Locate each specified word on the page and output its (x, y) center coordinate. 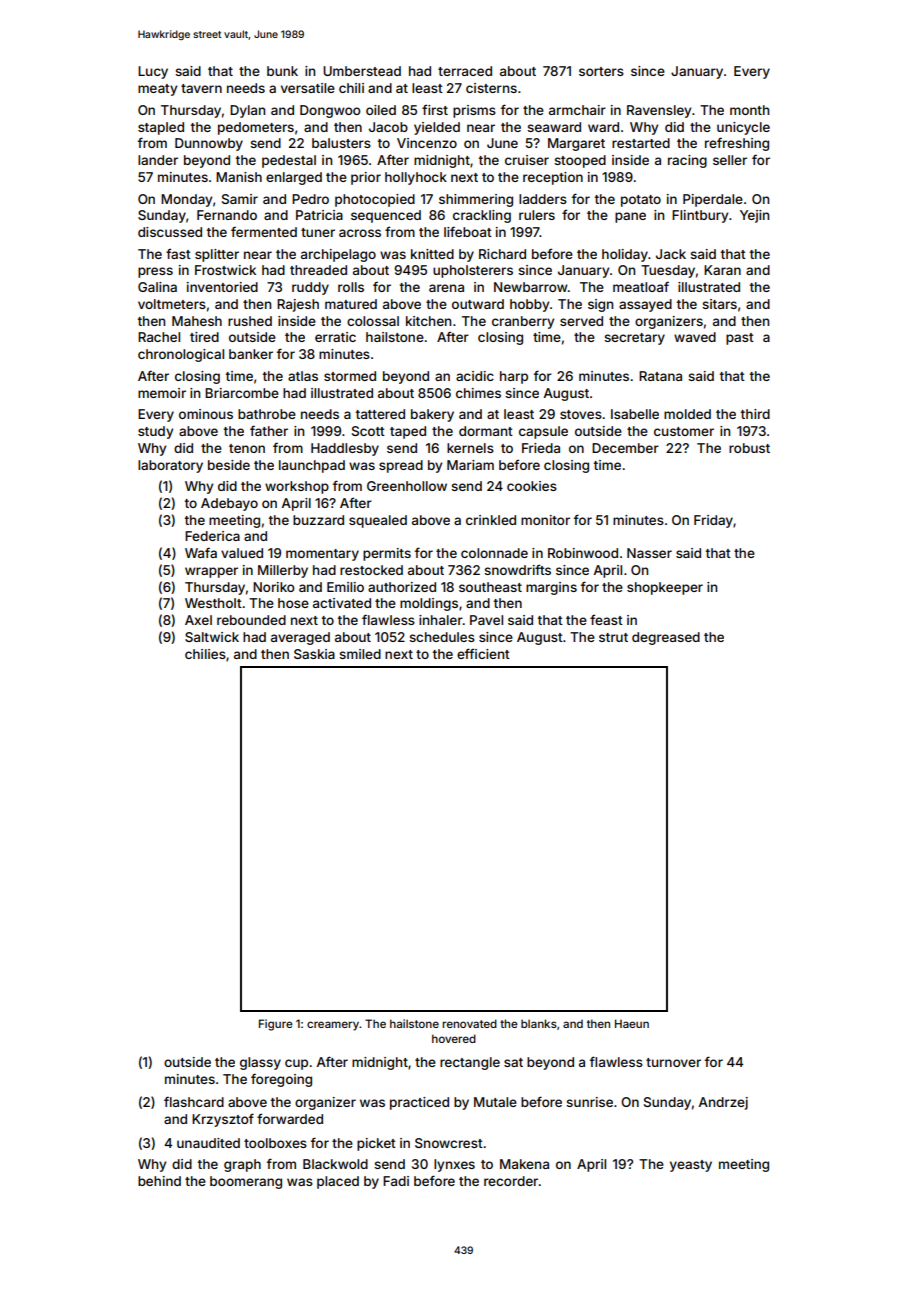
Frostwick (225, 270)
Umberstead (362, 71)
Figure (276, 1025)
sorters (601, 71)
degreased (666, 638)
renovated (469, 1023)
